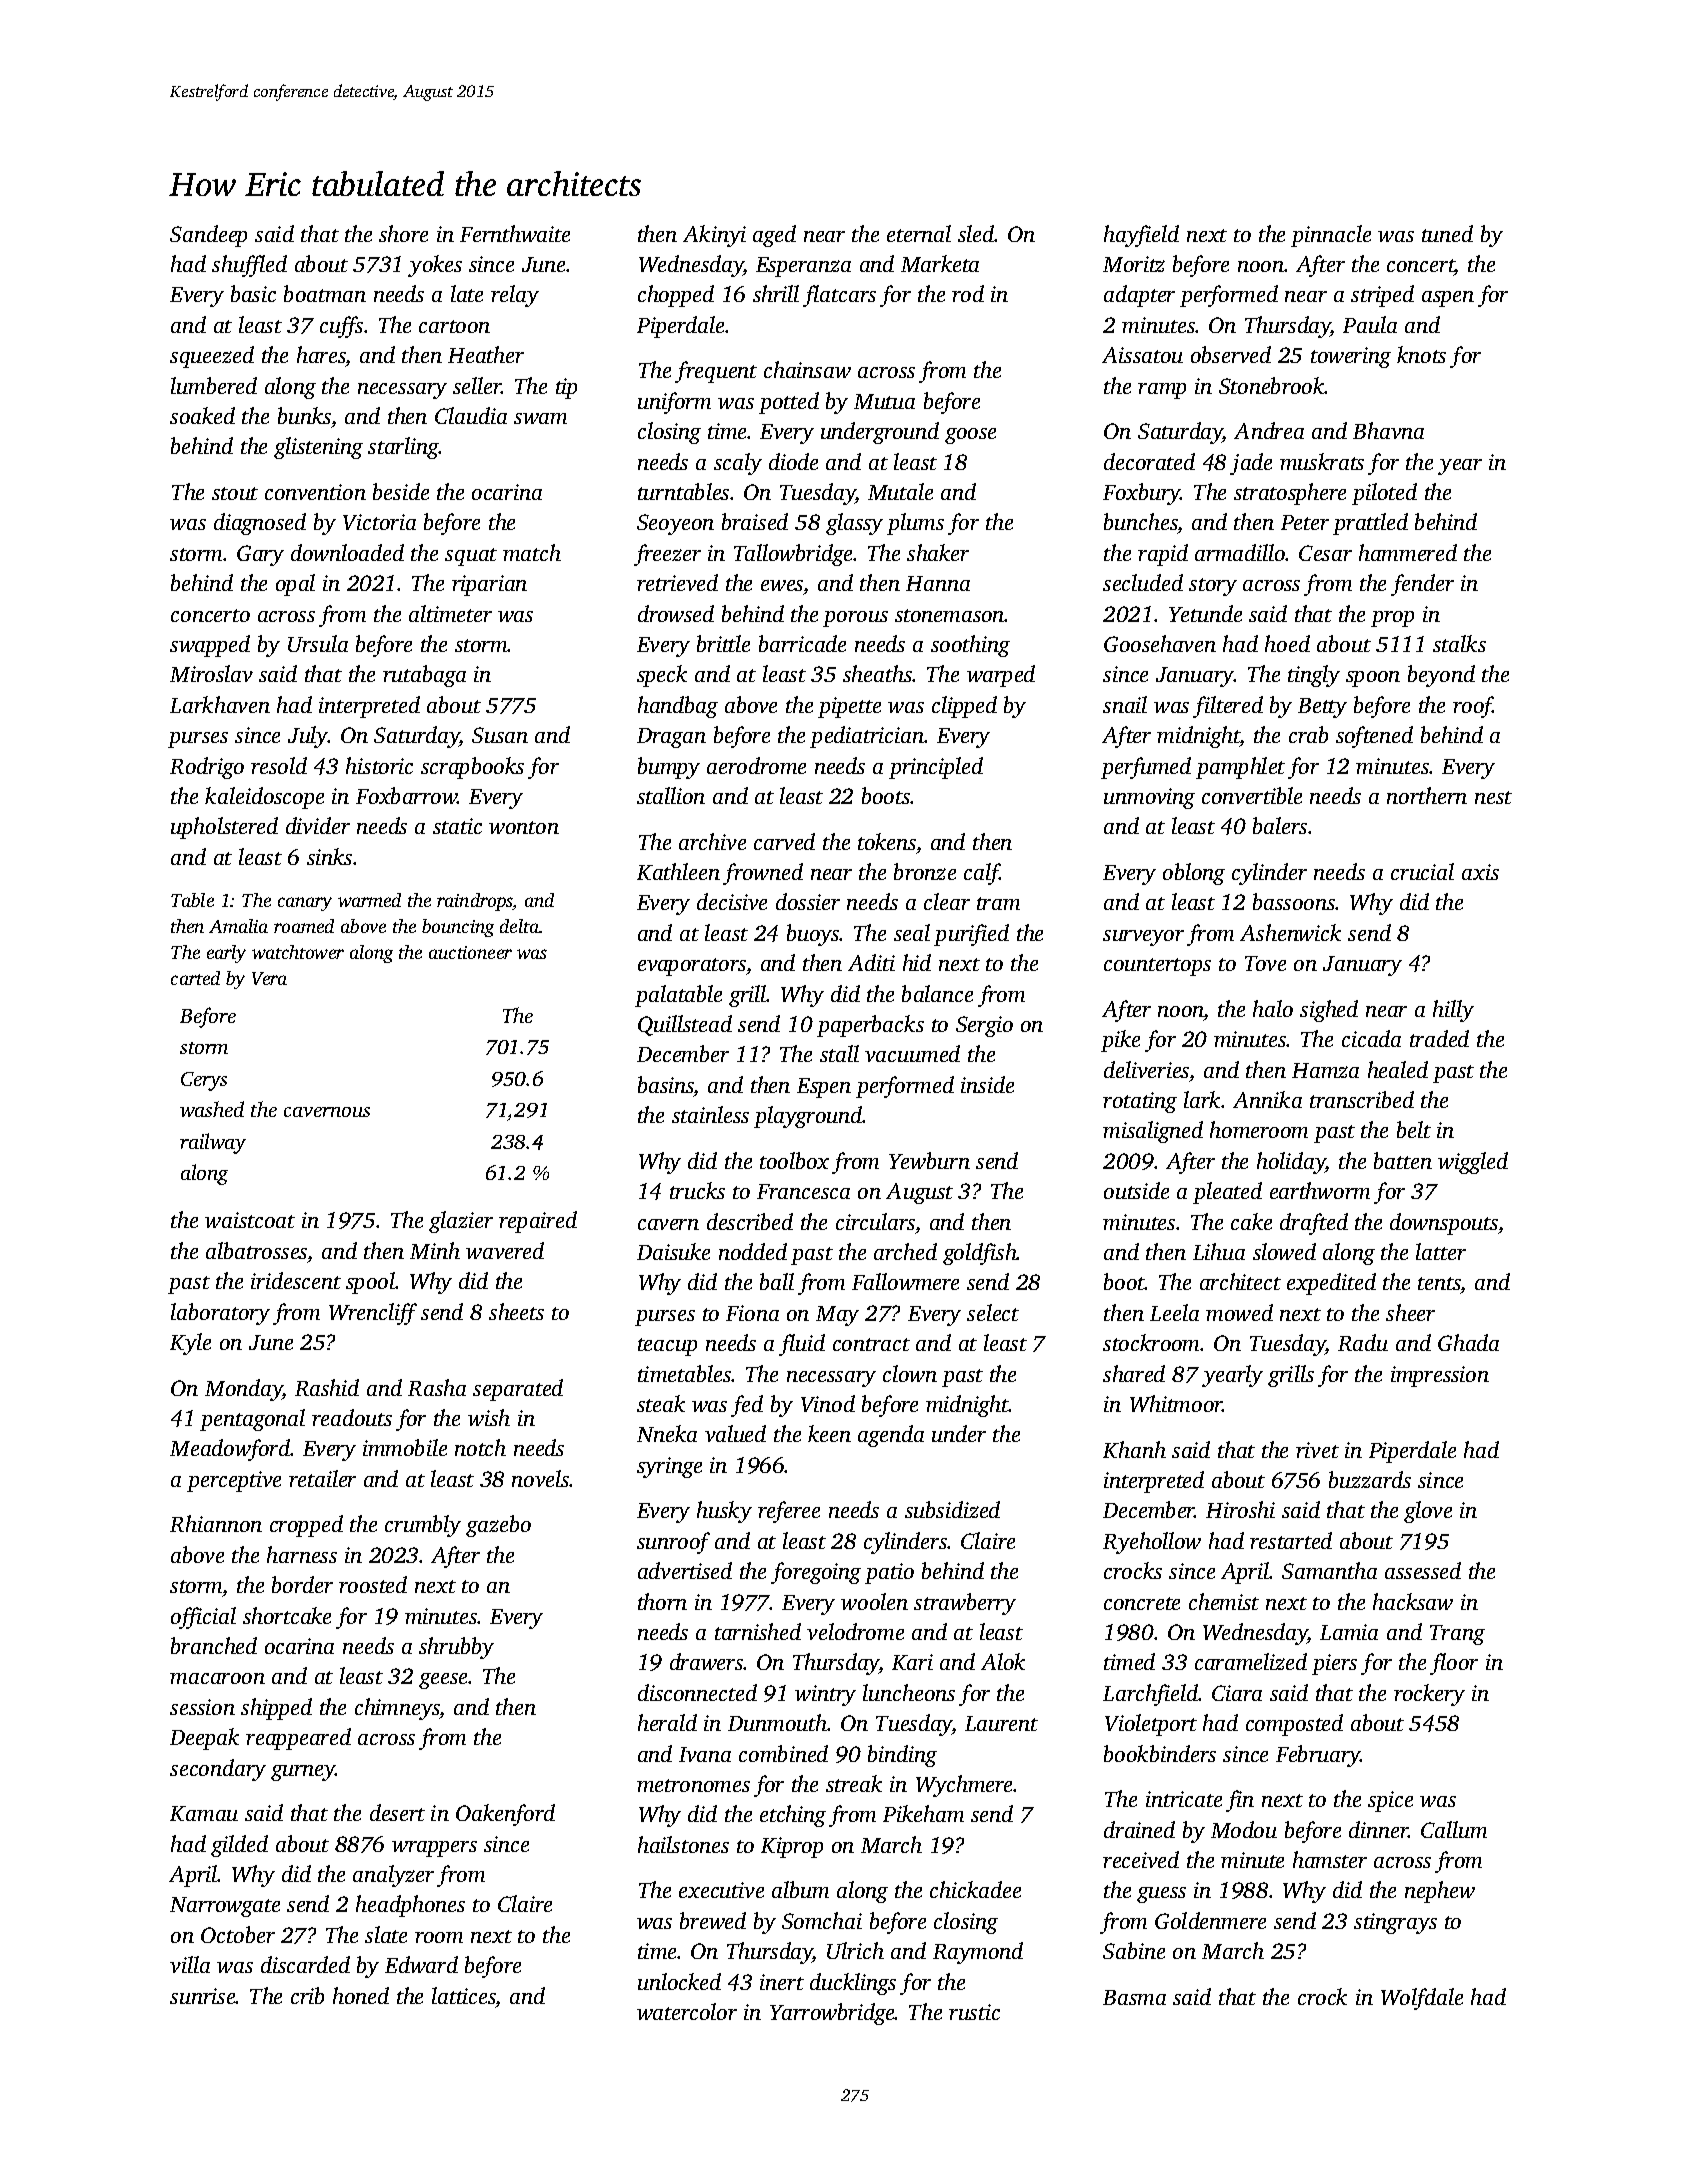 This screenshot has width=1683, height=2178. Describe the element at coordinates (849, 707) in the screenshot. I see `pipette` at that location.
